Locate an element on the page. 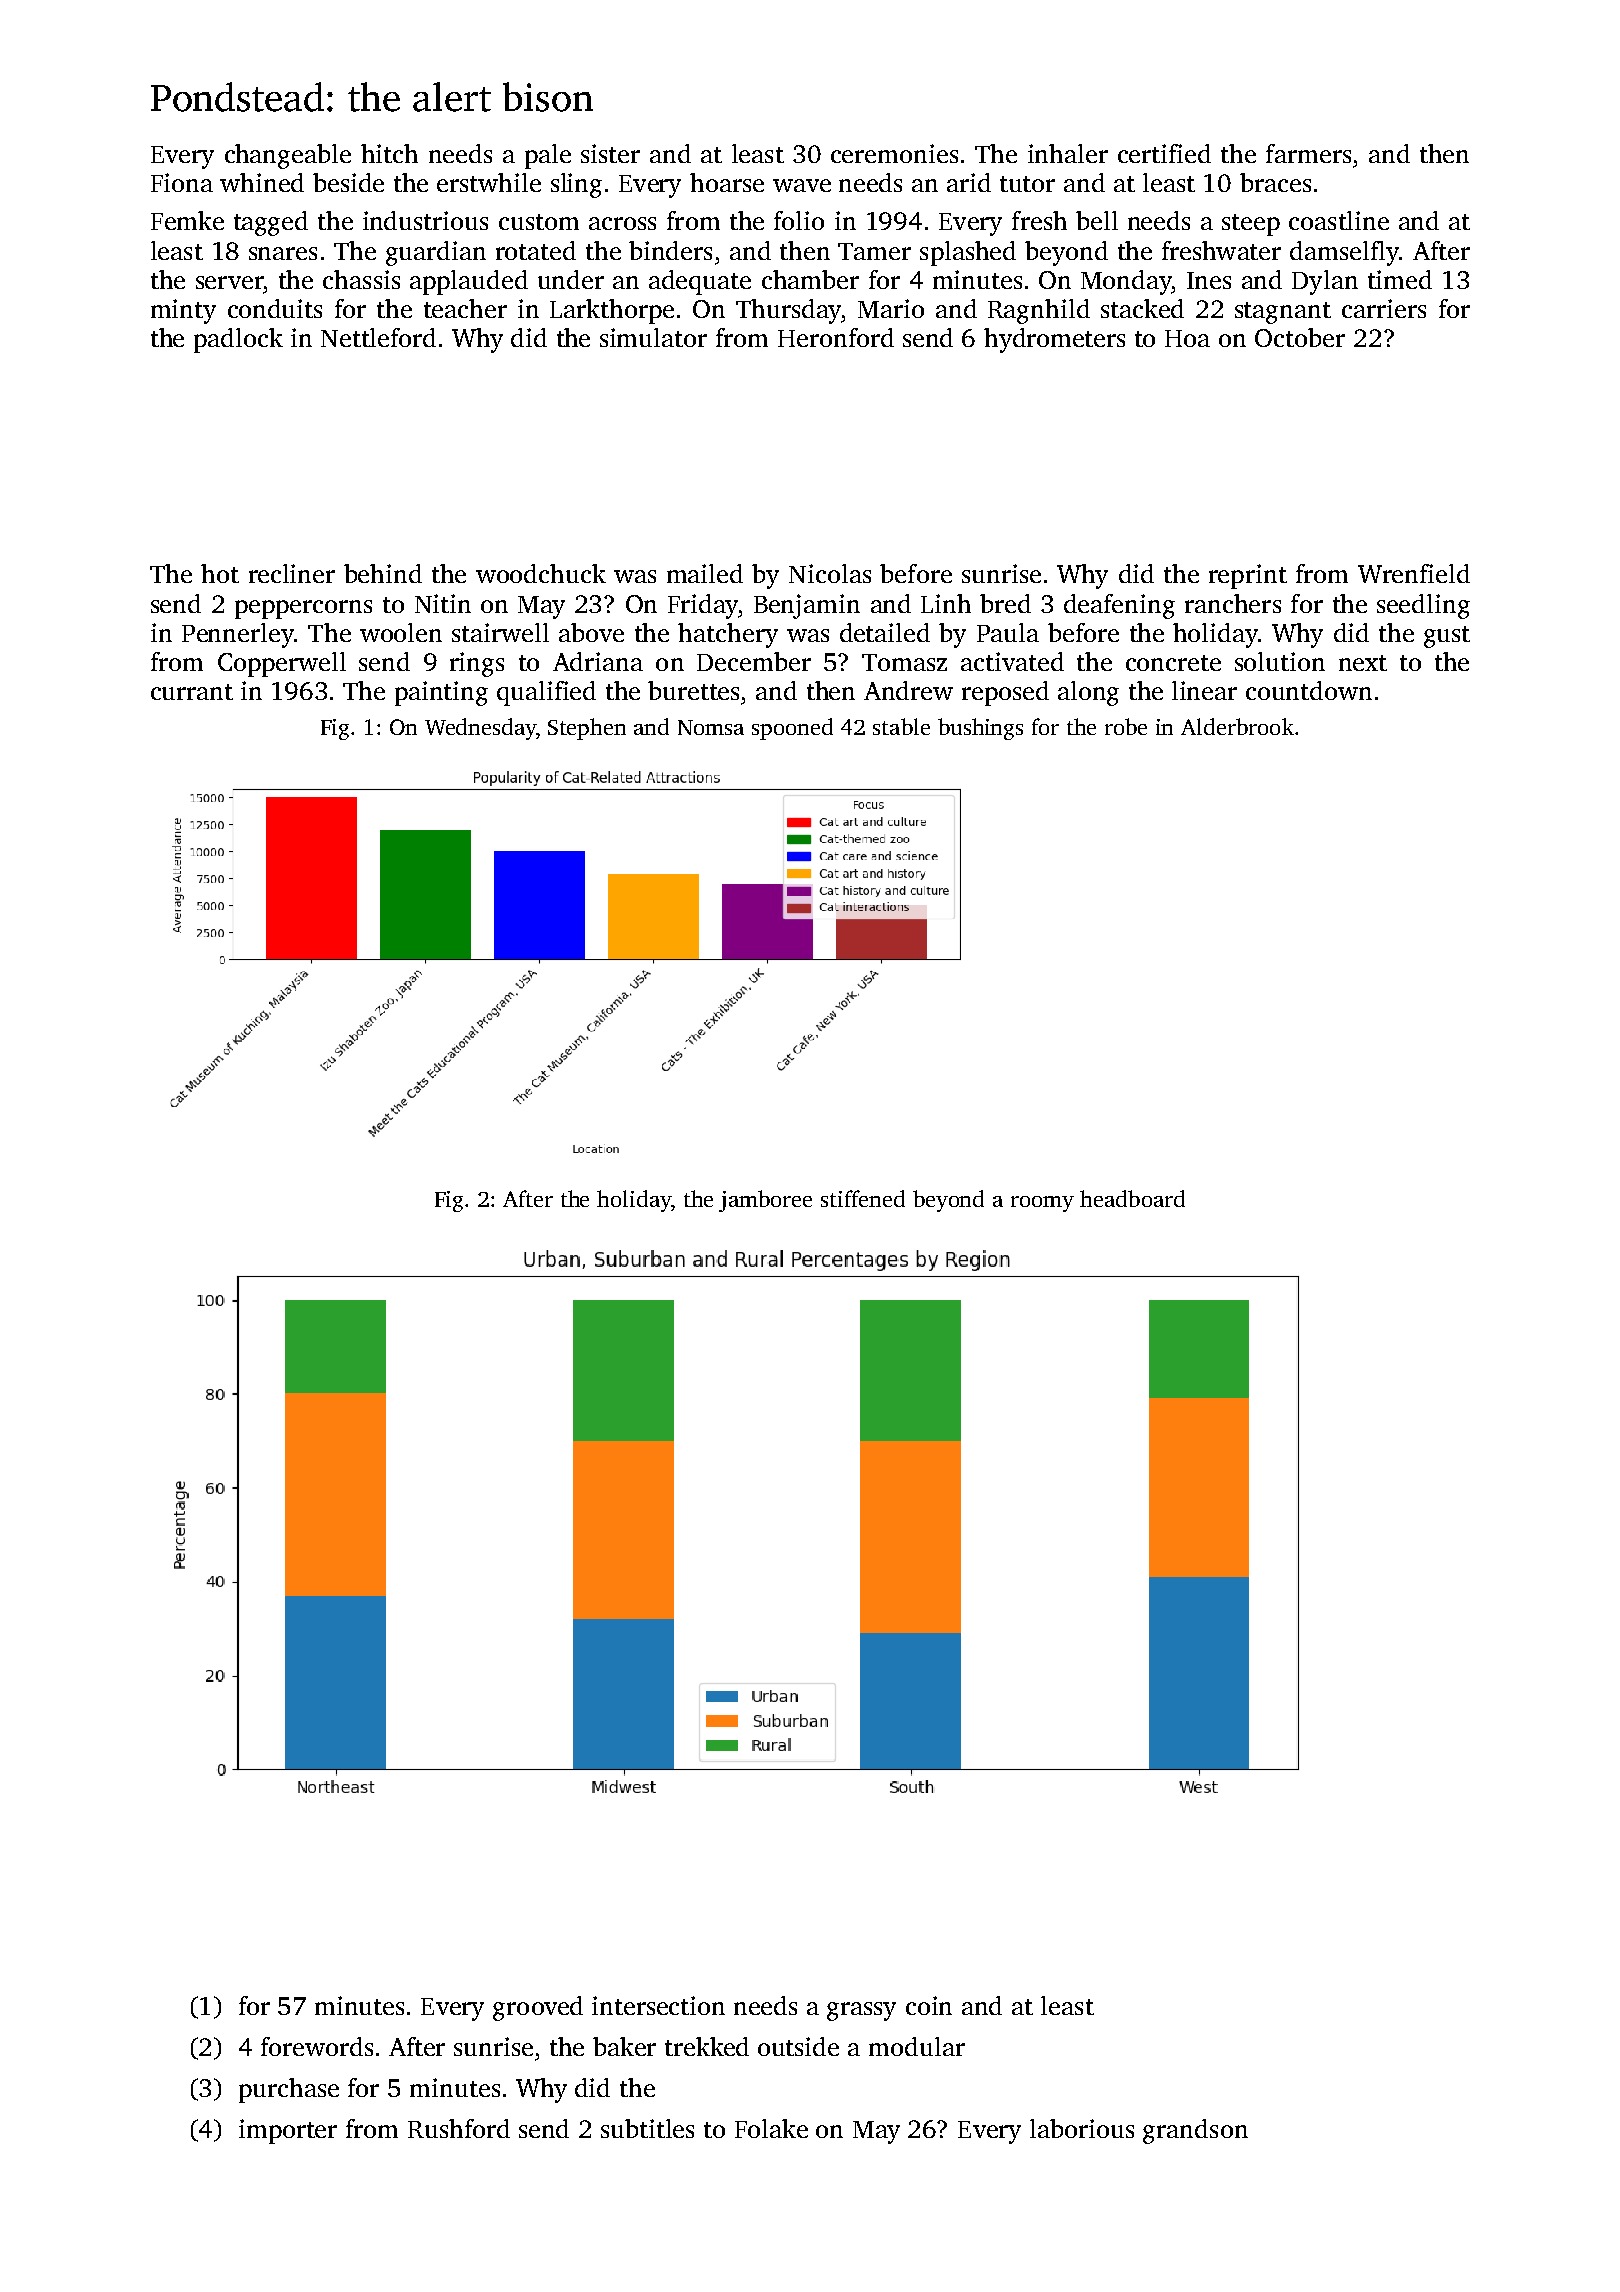  purchase is located at coordinates (289, 2090).
